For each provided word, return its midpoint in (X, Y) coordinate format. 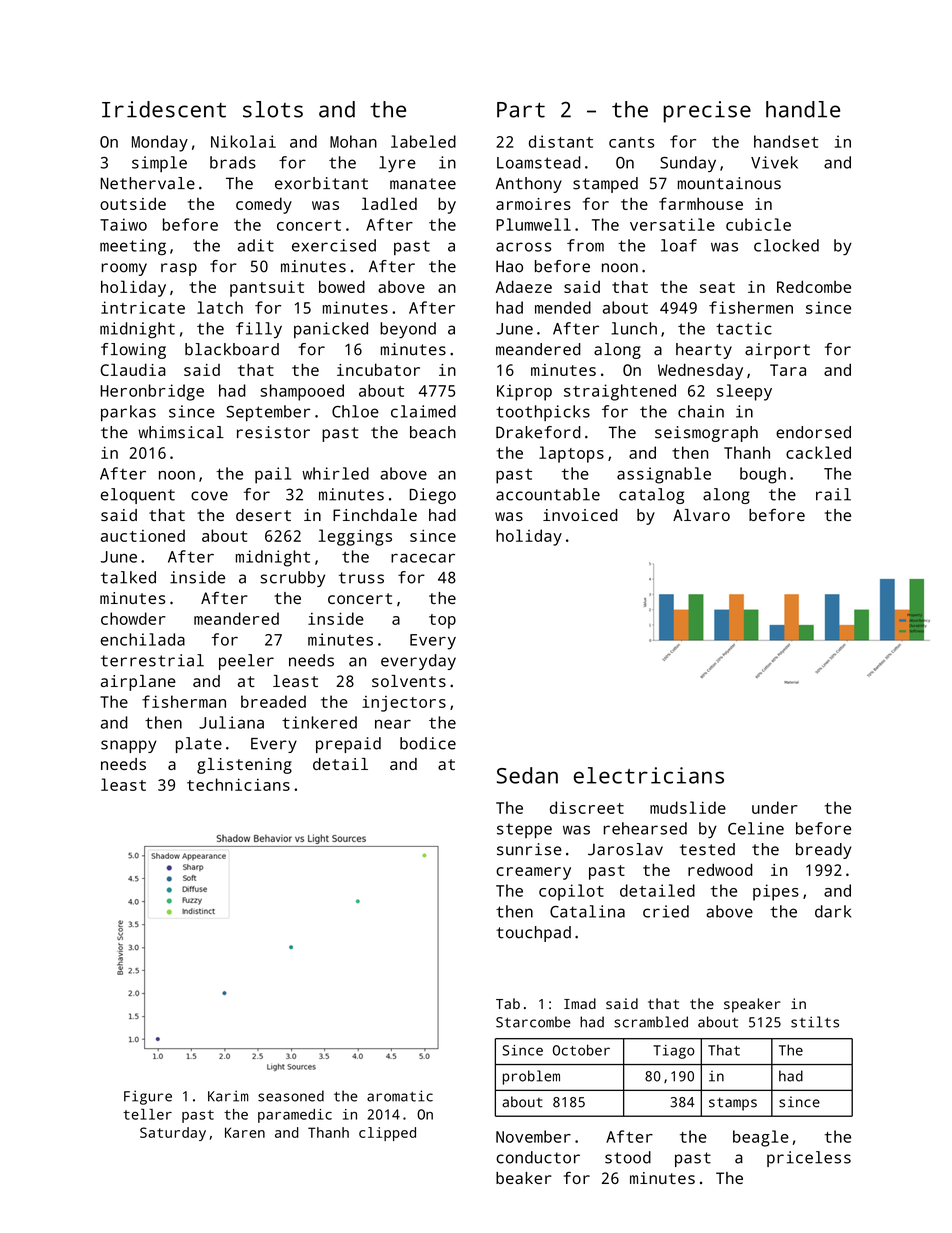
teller (147, 1114)
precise (707, 112)
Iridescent (164, 109)
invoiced (580, 515)
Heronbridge (152, 392)
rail (833, 494)
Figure (148, 1097)
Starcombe (533, 1022)
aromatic (400, 1096)
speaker (752, 1005)
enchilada (143, 639)
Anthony (529, 185)
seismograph (706, 434)
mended (563, 307)
